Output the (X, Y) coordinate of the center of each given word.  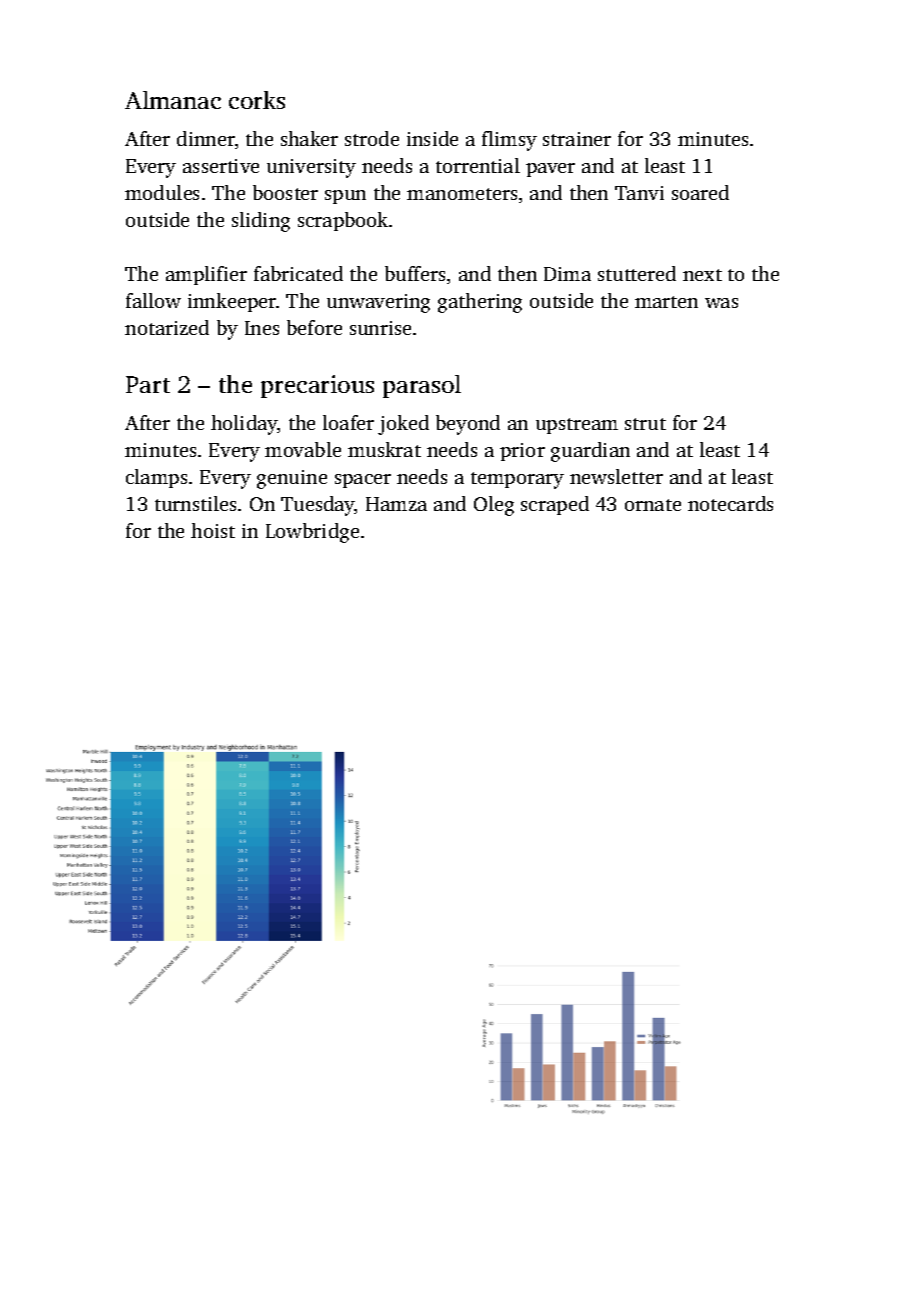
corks (257, 100)
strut (645, 424)
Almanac (173, 100)
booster (285, 192)
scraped (555, 505)
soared (700, 192)
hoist (213, 530)
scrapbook (343, 221)
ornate (653, 505)
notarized (167, 327)
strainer (577, 139)
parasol (422, 386)
